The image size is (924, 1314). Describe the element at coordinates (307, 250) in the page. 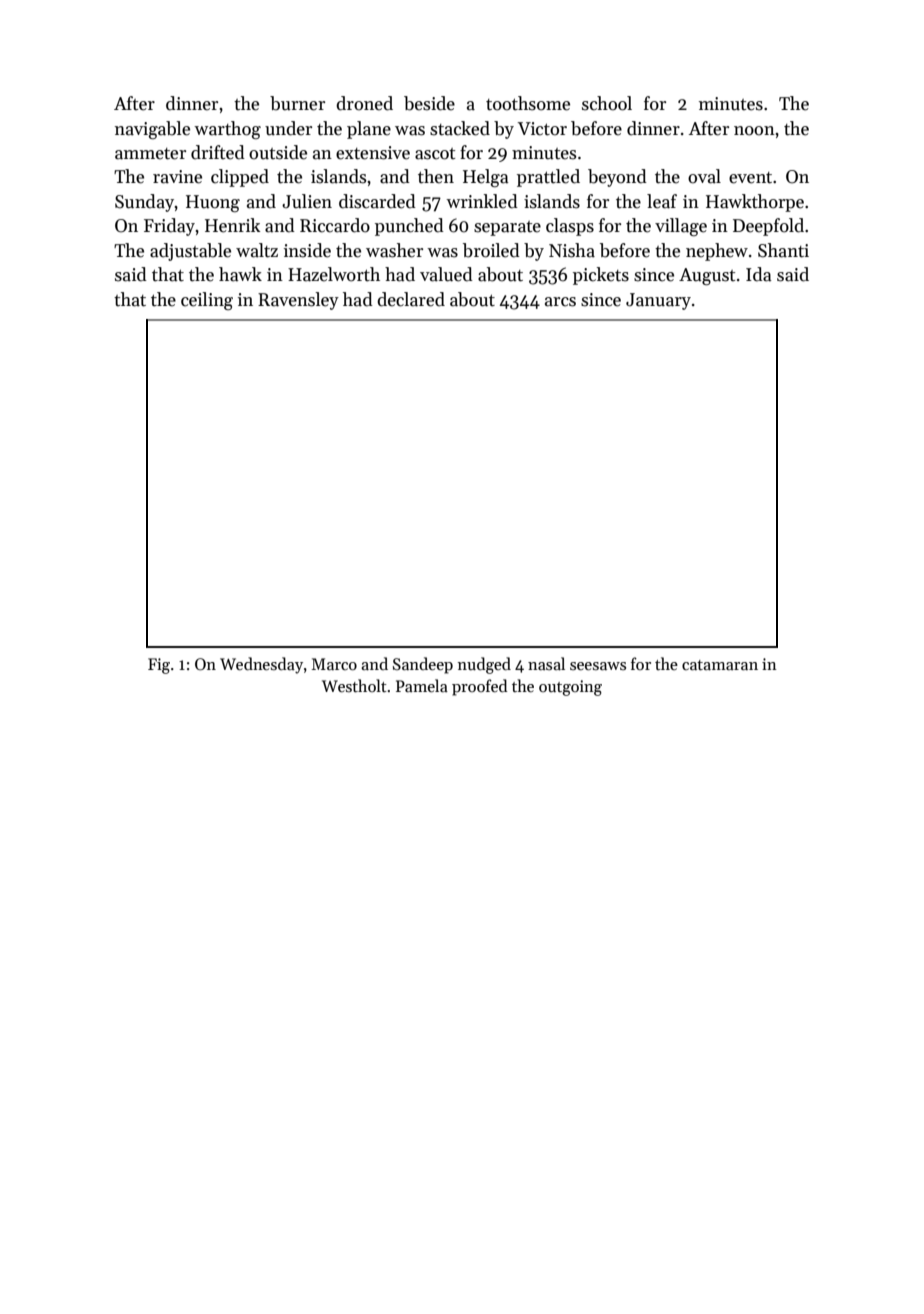

I see `inside` at that location.
